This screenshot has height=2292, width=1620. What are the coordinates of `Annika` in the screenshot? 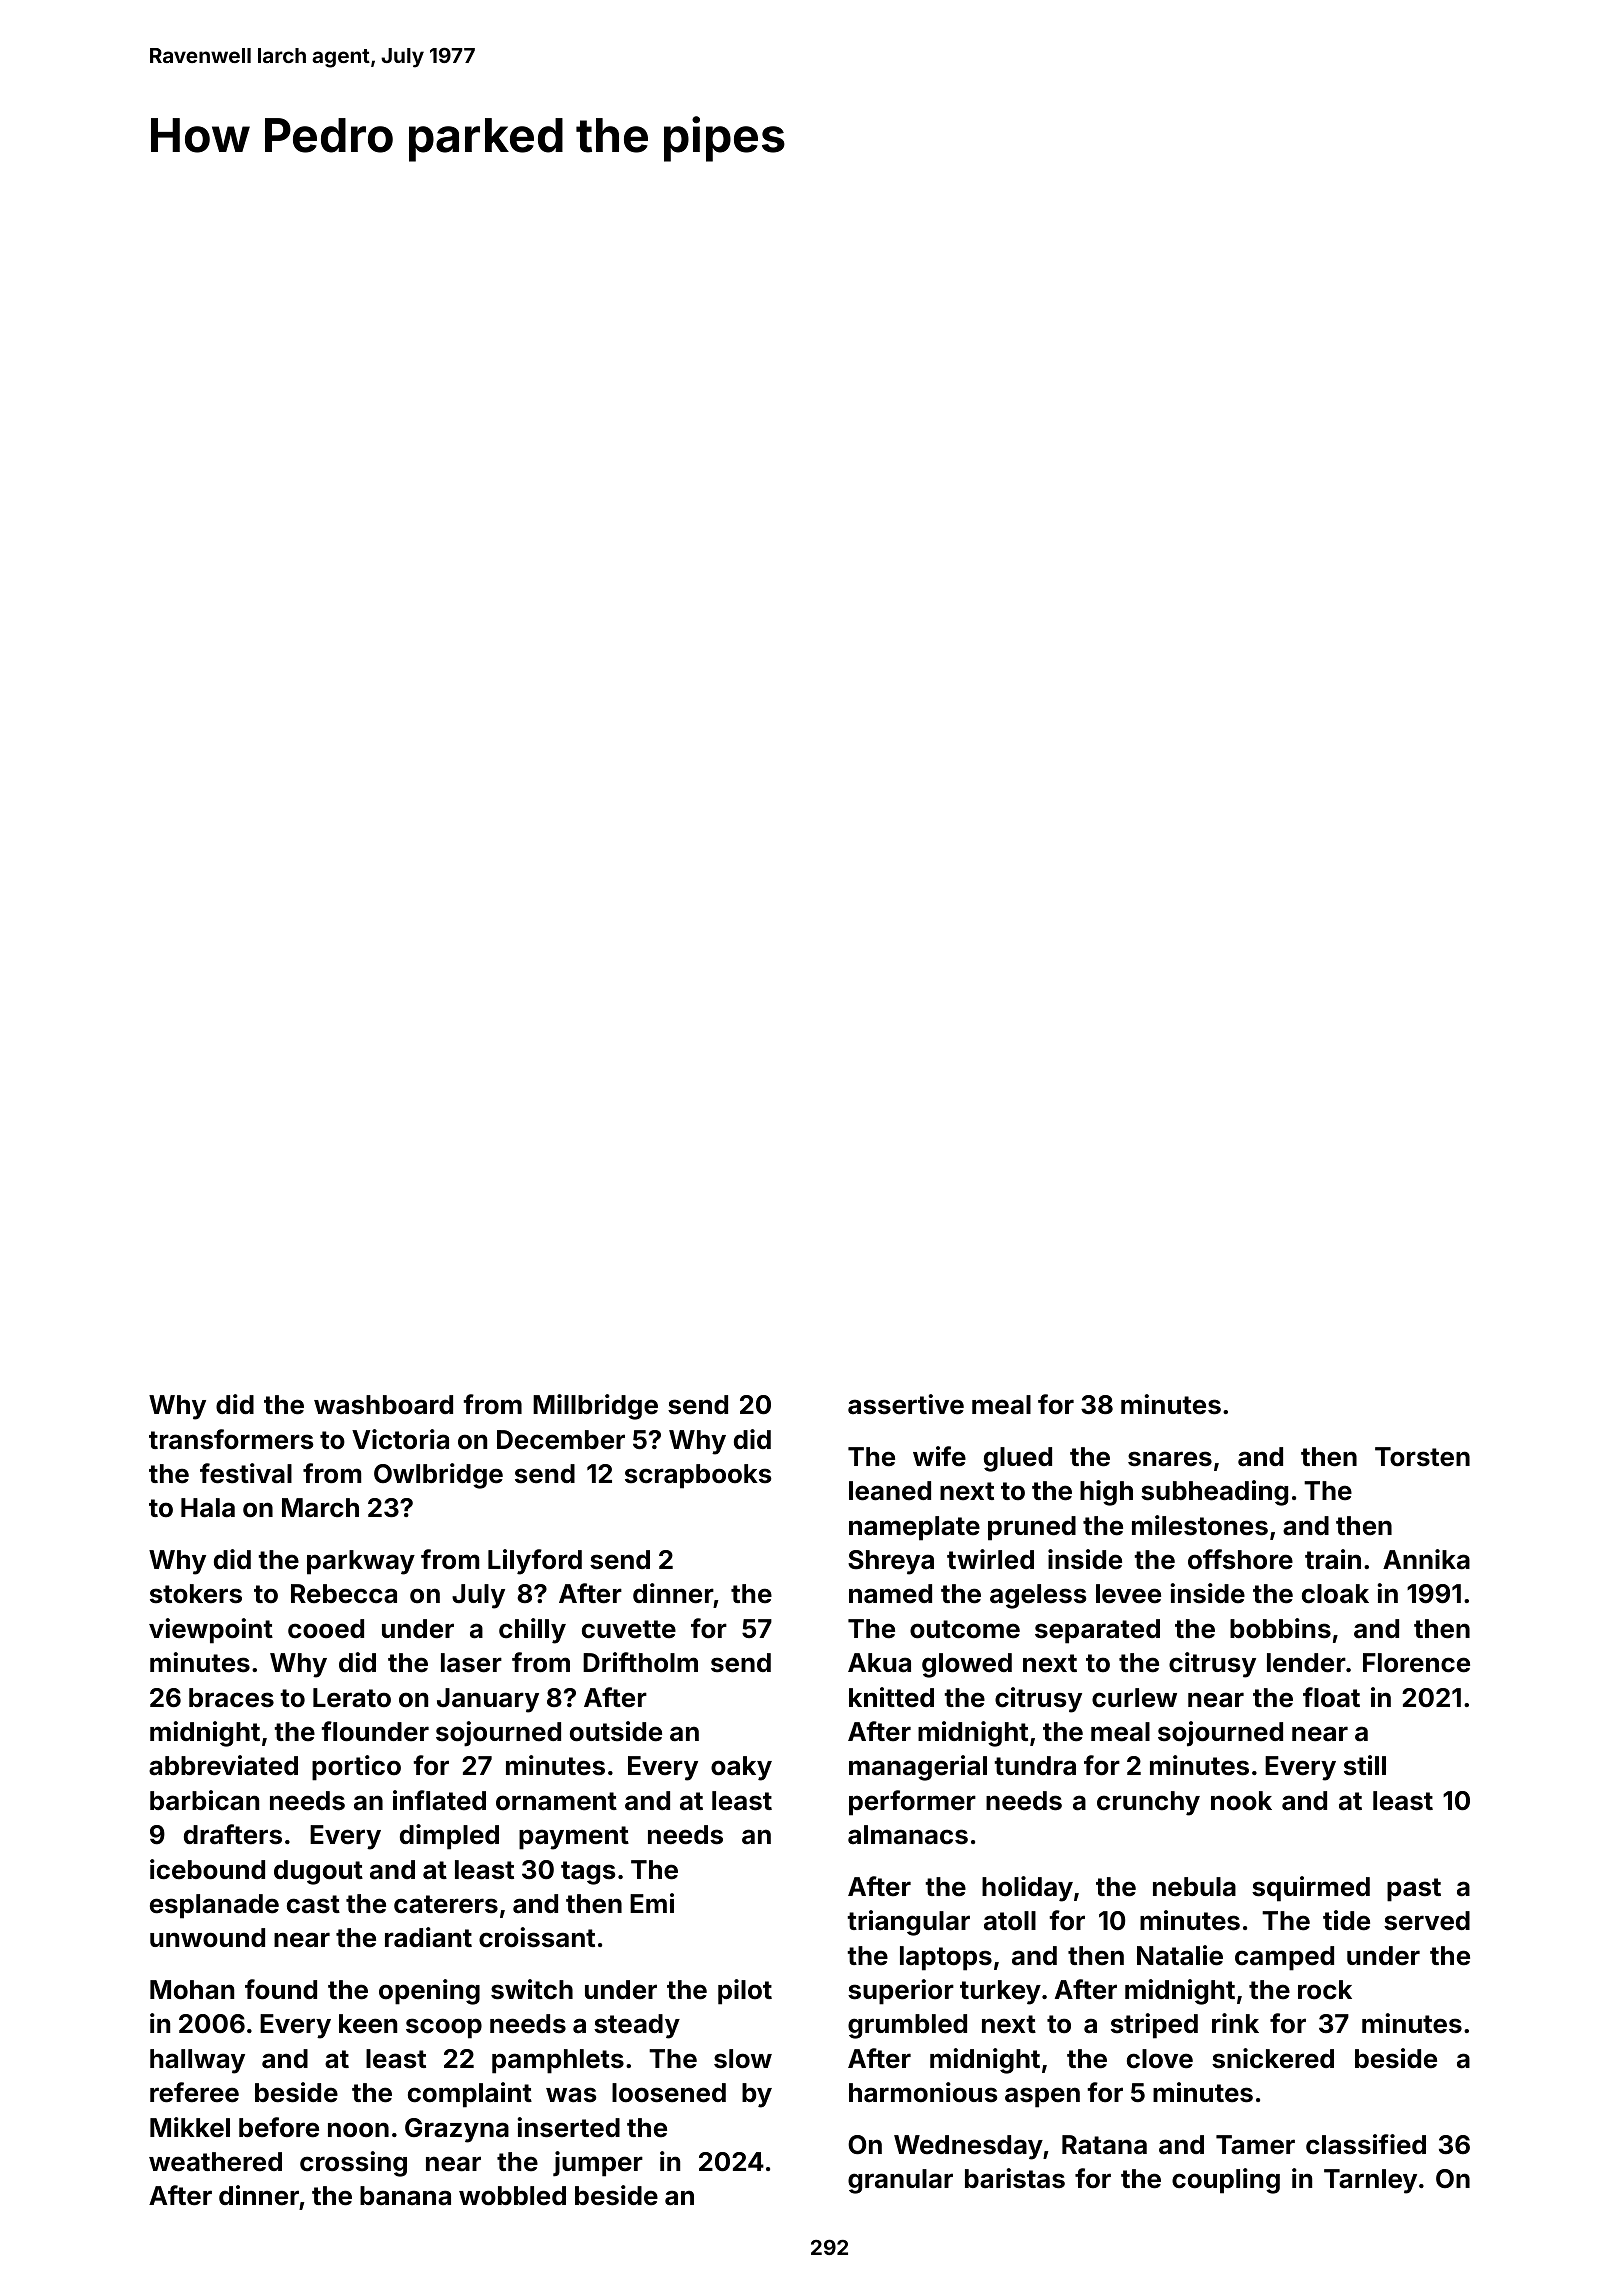 It's located at (1426, 1559).
